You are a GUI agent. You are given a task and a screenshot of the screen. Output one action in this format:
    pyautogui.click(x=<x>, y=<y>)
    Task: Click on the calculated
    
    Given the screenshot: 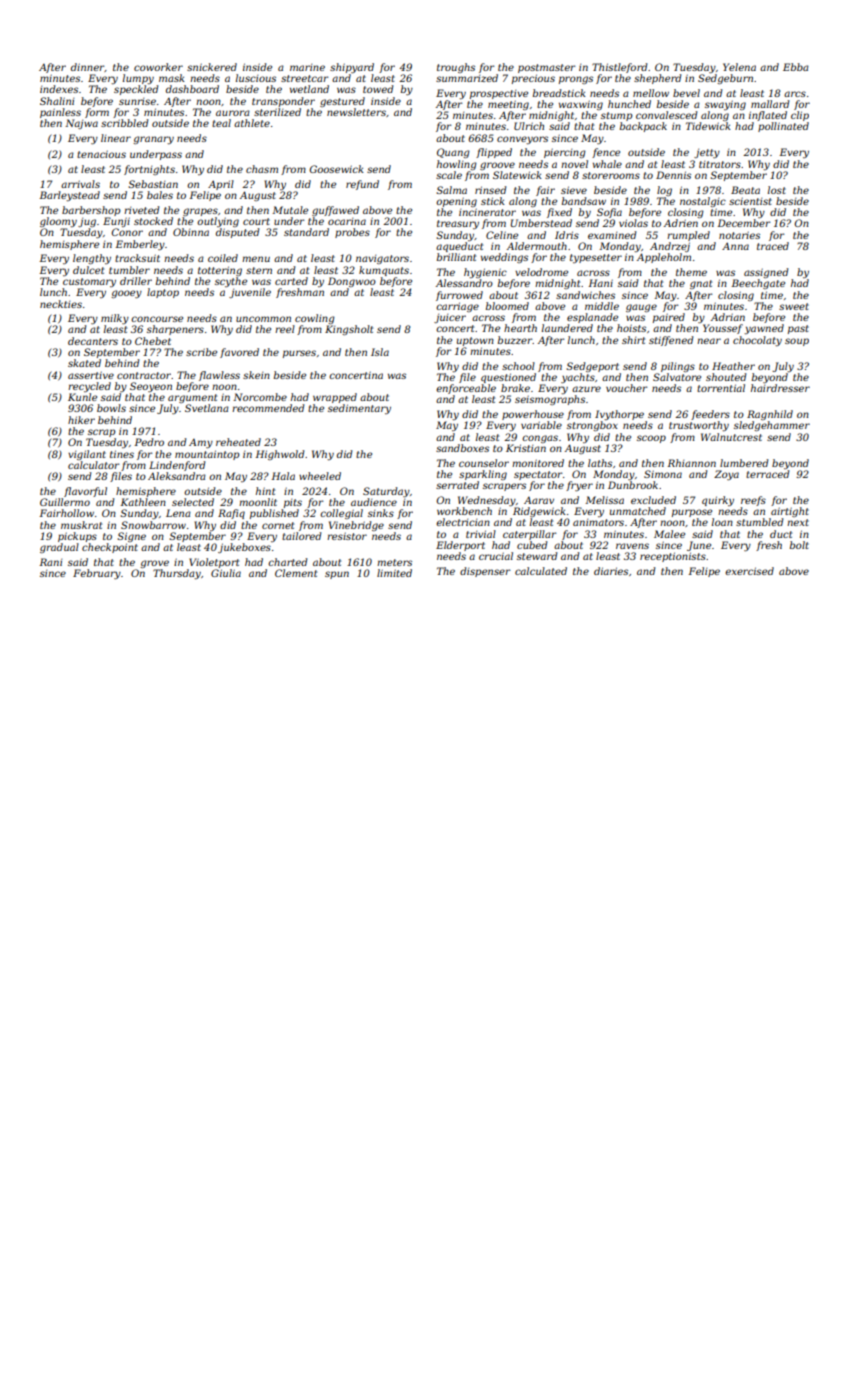 What is the action you would take?
    pyautogui.click(x=541, y=571)
